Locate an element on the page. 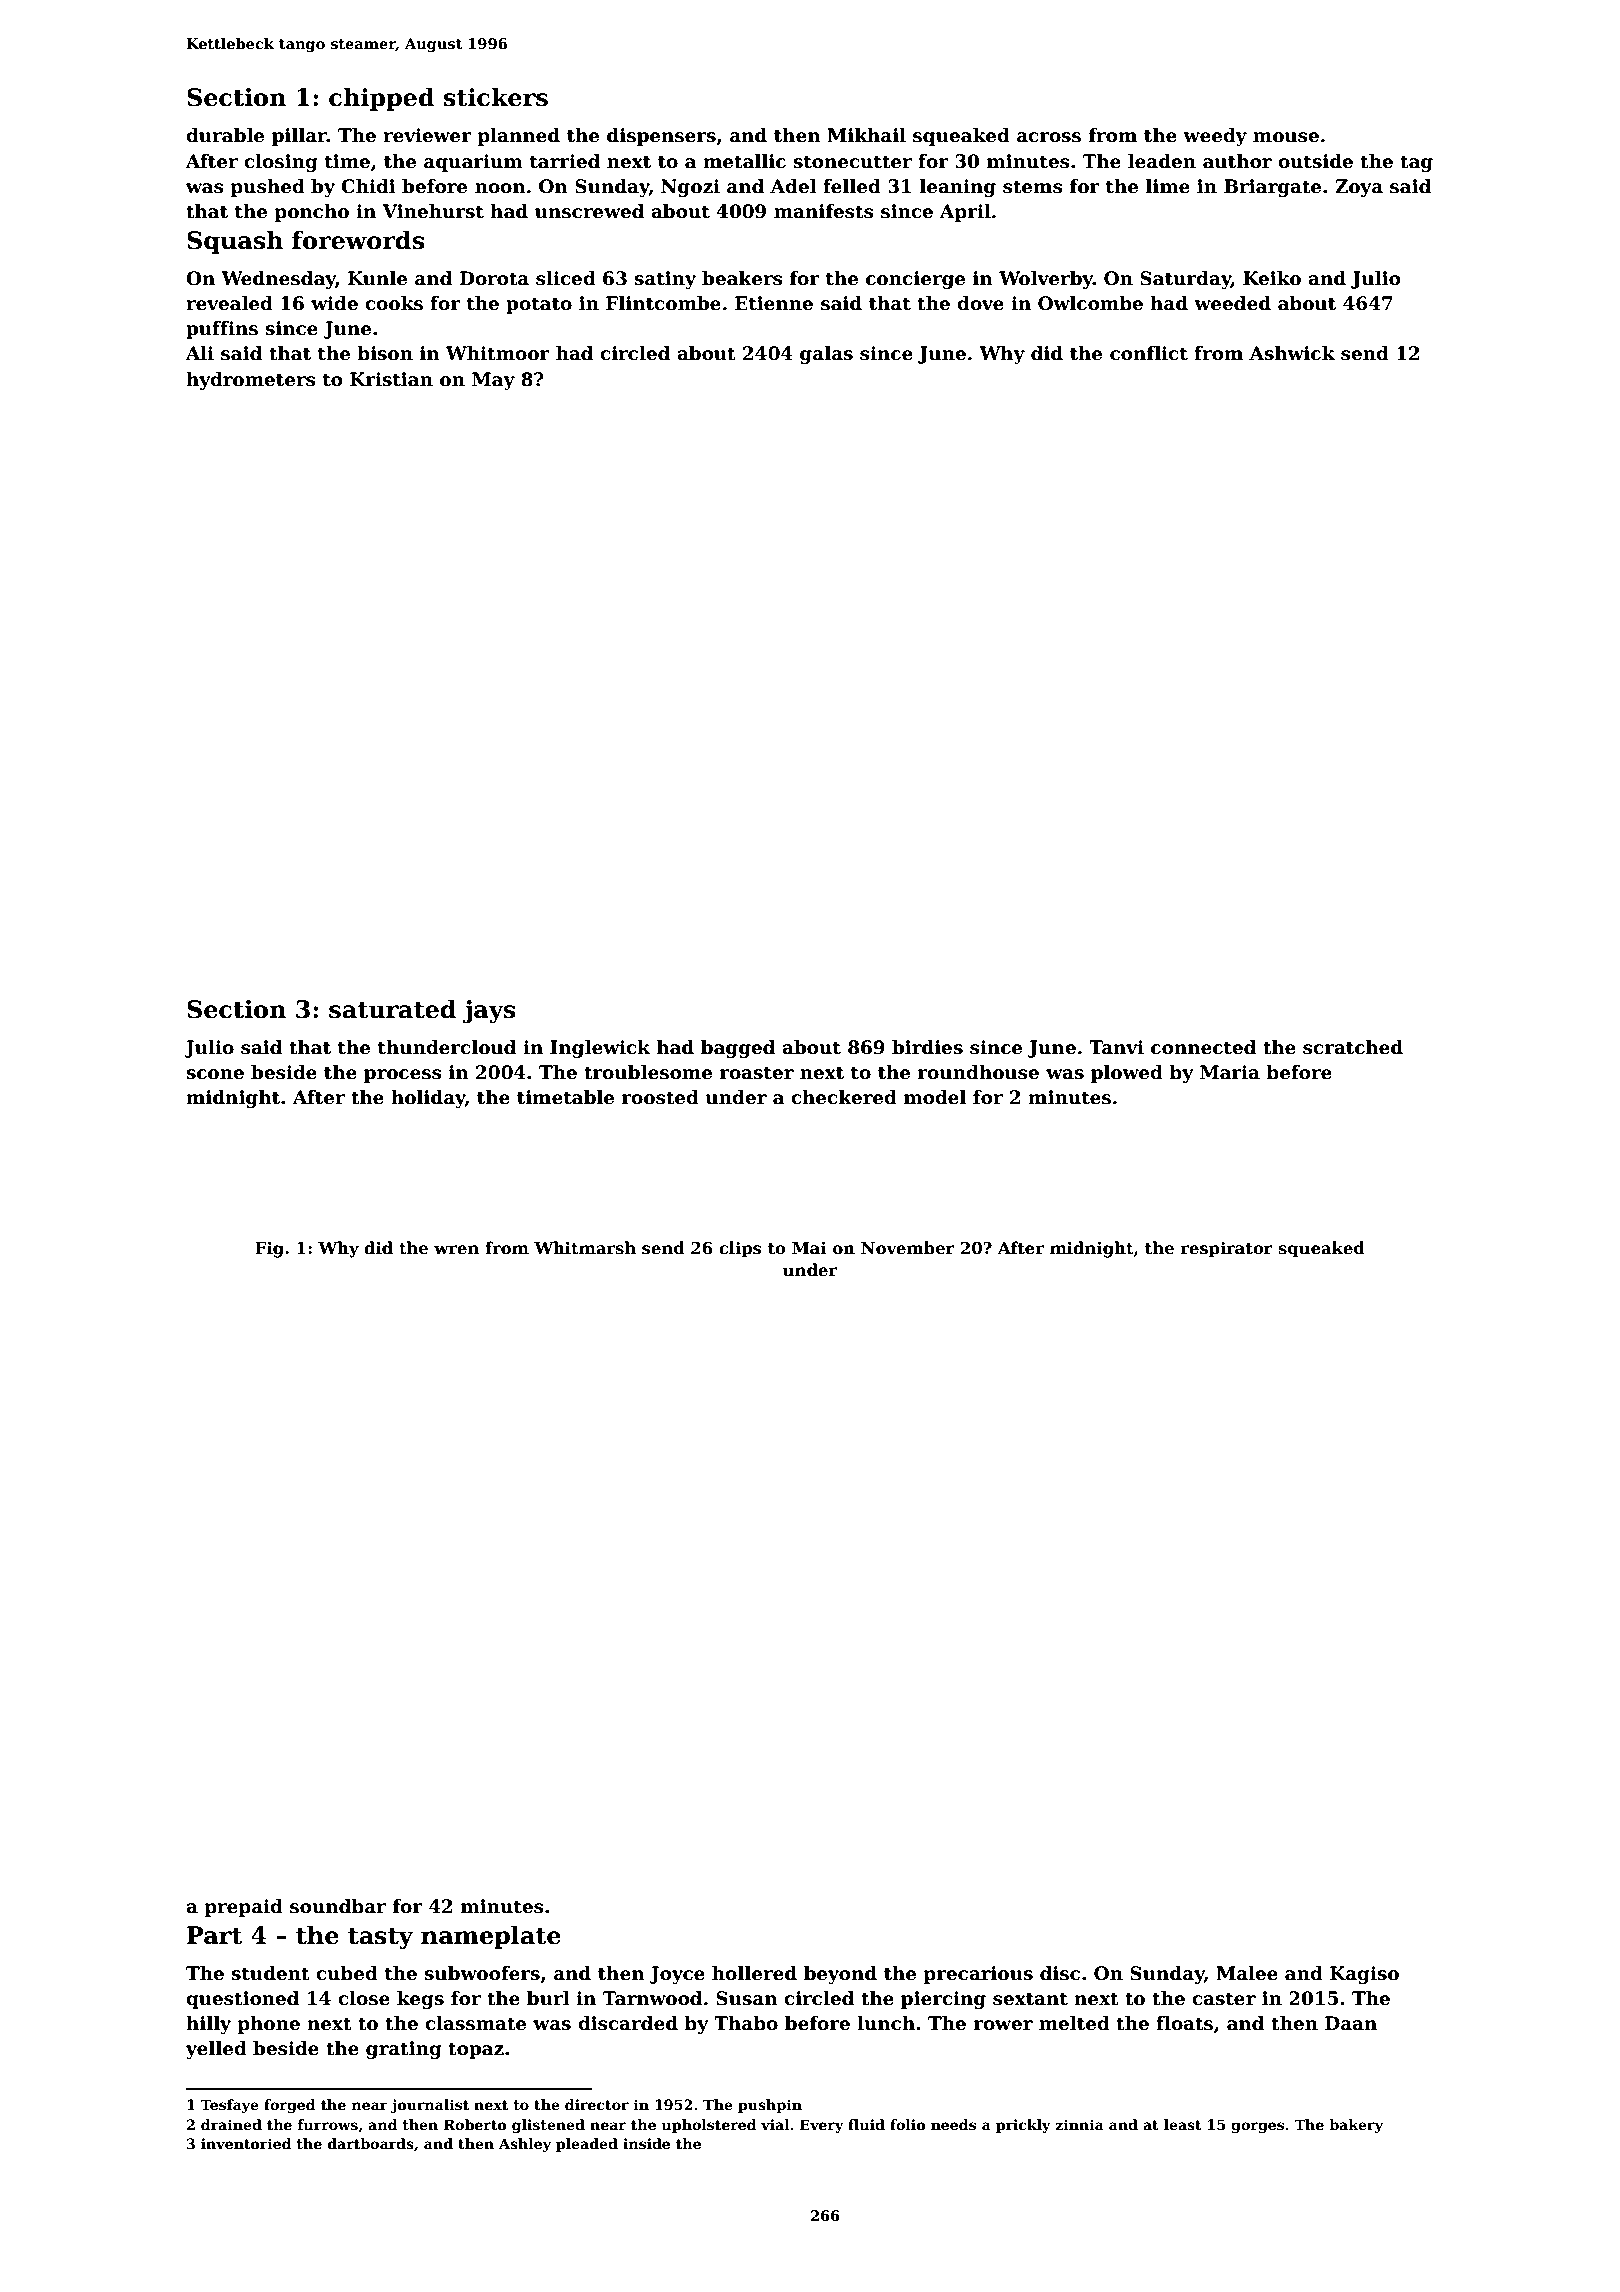 Image resolution: width=1620 pixels, height=2292 pixels. journalist is located at coordinates (430, 2106).
